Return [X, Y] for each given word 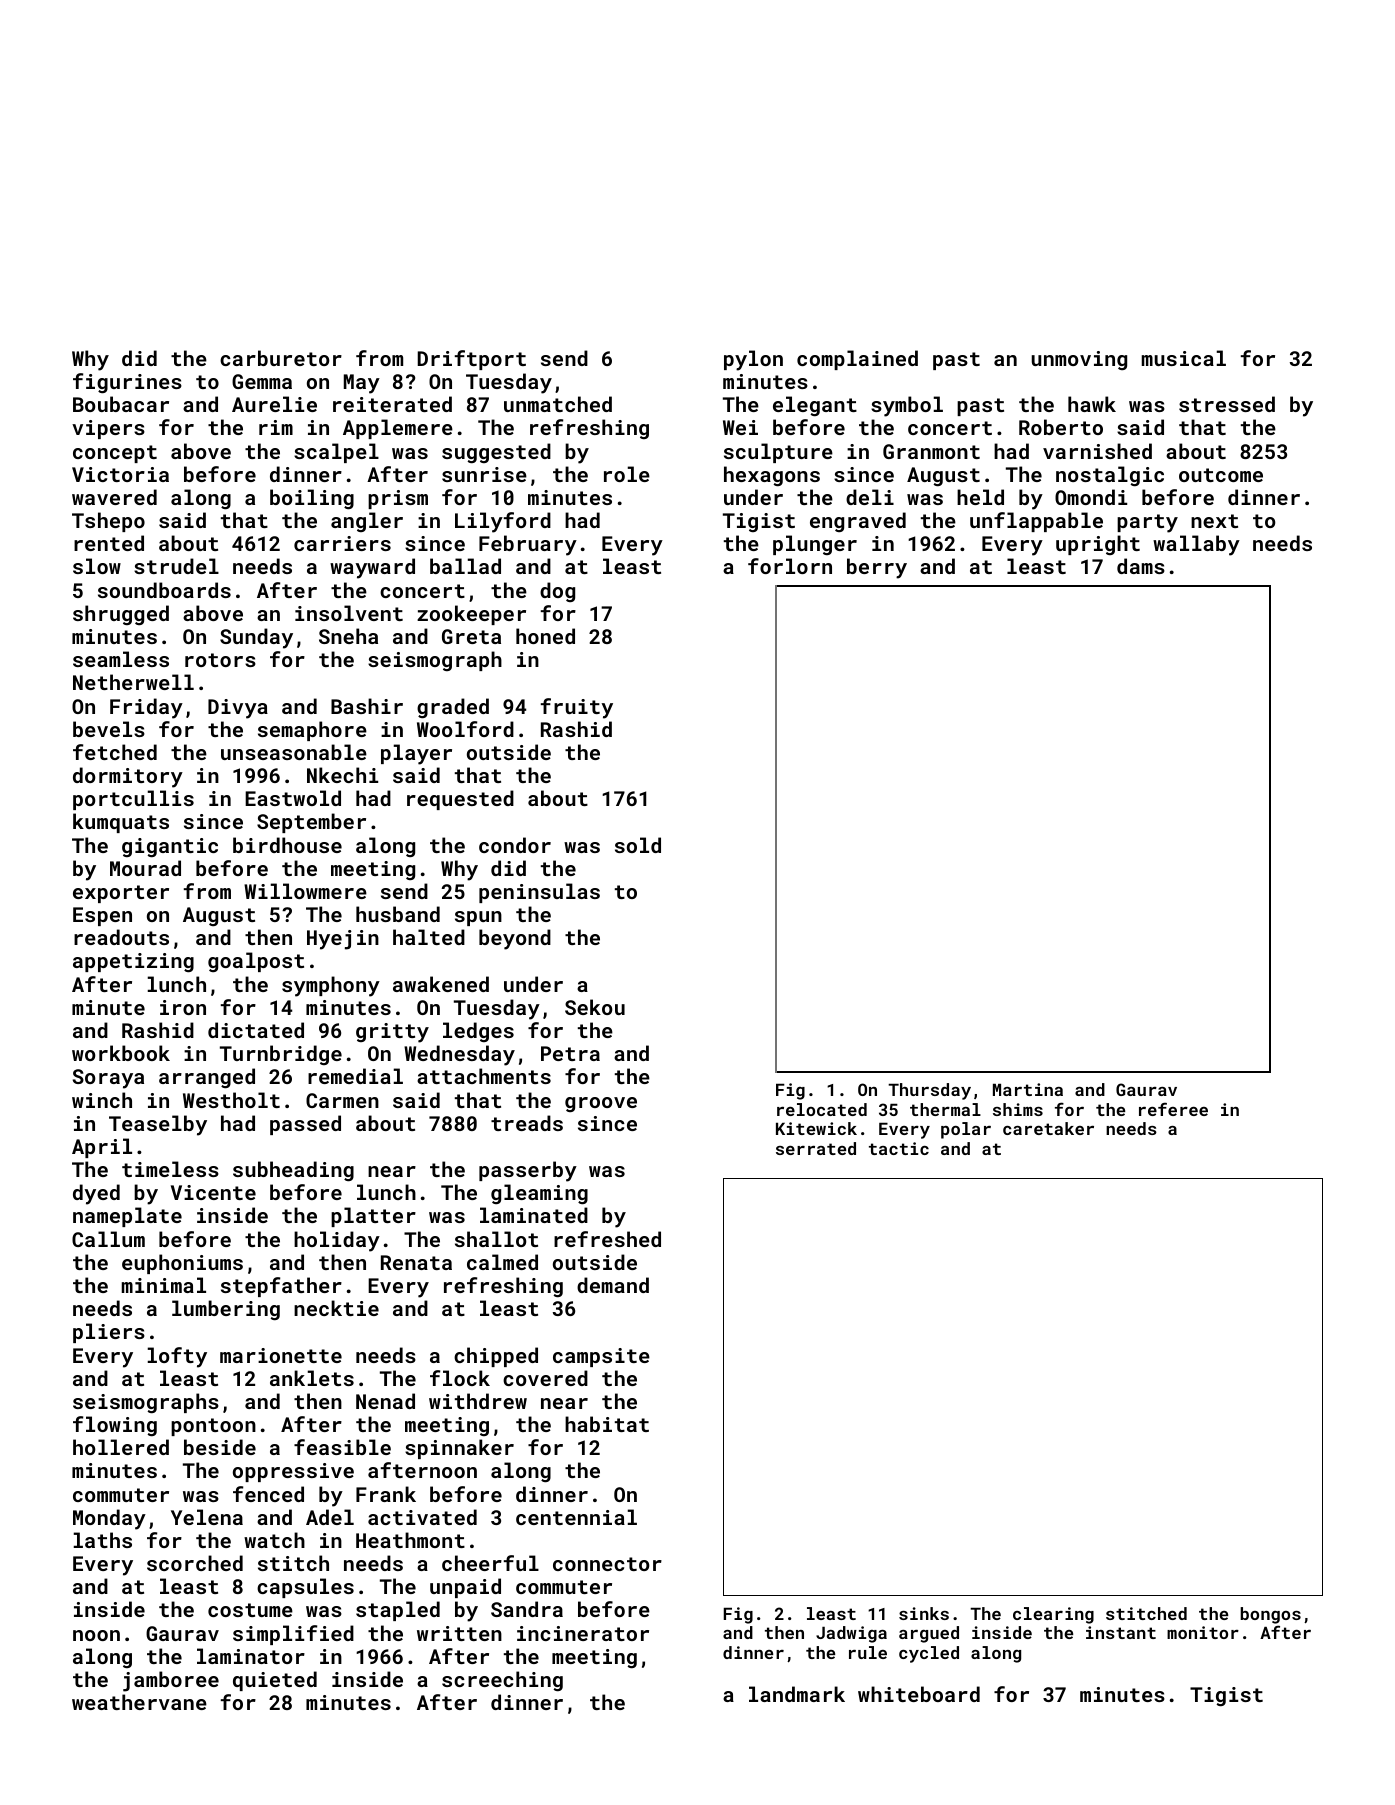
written [459, 1633]
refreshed [607, 1239]
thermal [945, 1109]
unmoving [1079, 360]
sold [638, 845]
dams [1141, 566]
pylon [753, 360]
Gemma [262, 381]
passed [305, 1125]
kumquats [121, 823]
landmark [797, 1694]
